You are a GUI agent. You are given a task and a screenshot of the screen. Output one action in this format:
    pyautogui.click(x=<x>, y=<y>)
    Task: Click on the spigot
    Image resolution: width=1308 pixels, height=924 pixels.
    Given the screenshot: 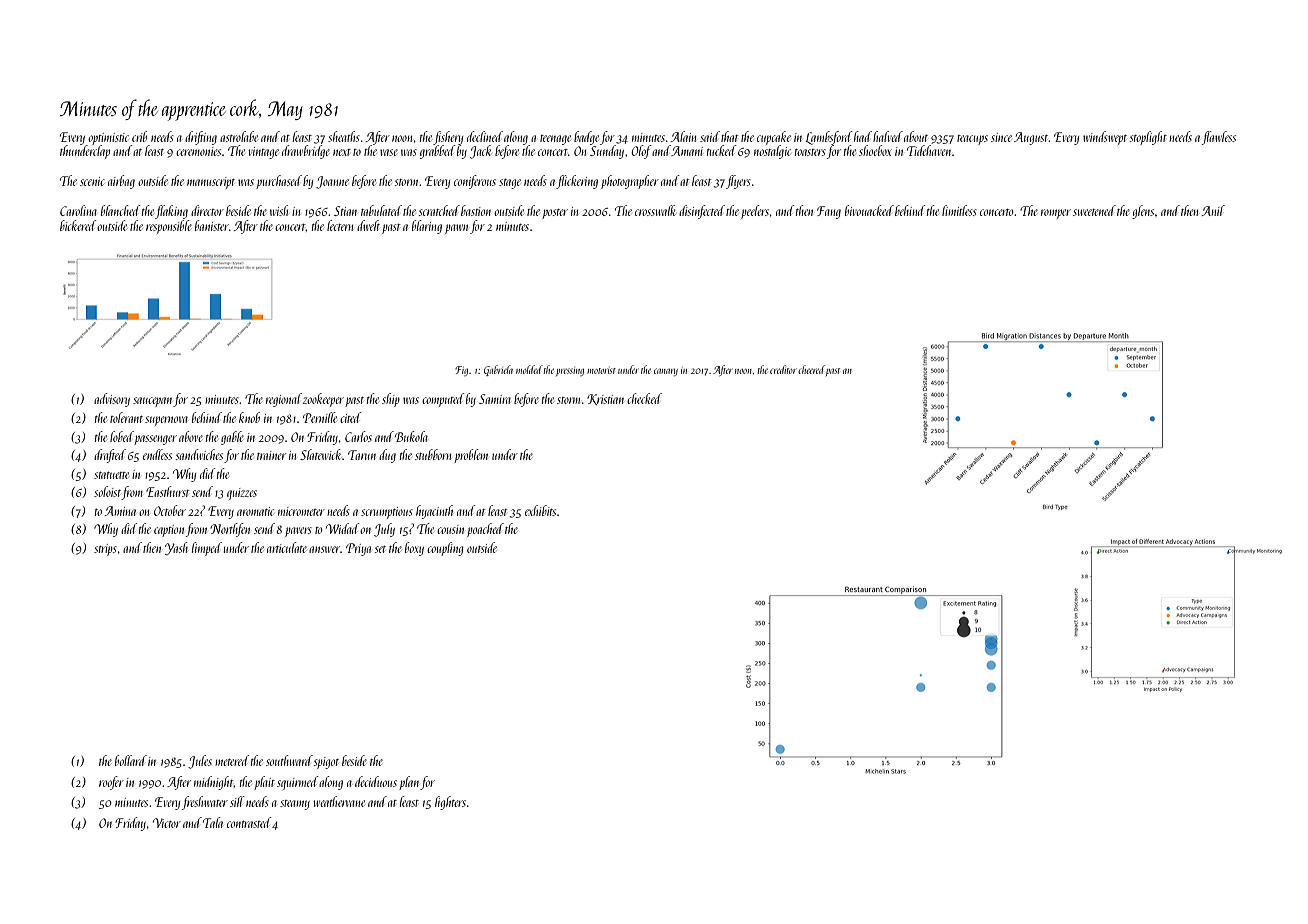 What is the action you would take?
    pyautogui.click(x=326, y=763)
